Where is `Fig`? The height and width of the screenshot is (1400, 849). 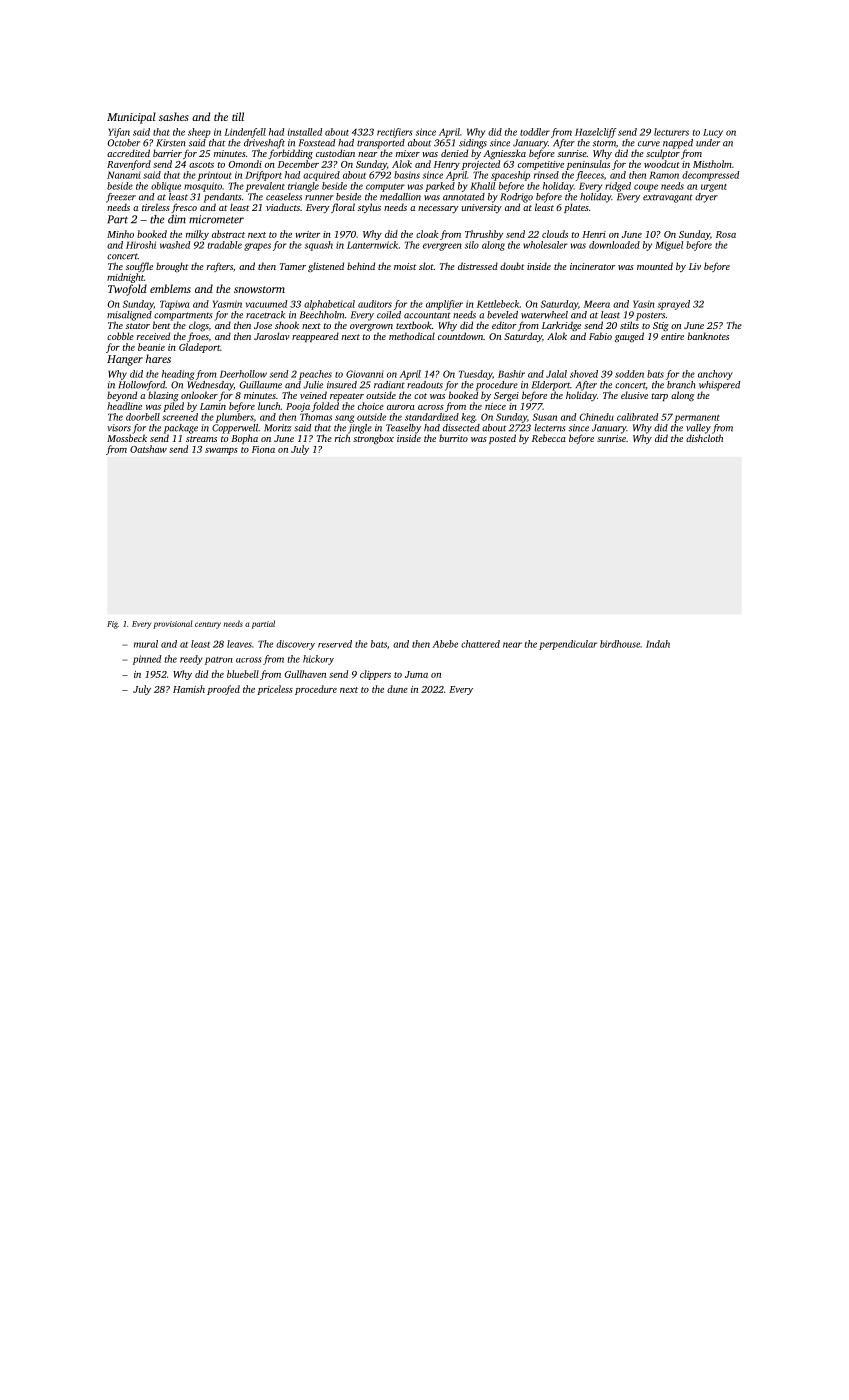
Fig is located at coordinates (112, 625).
